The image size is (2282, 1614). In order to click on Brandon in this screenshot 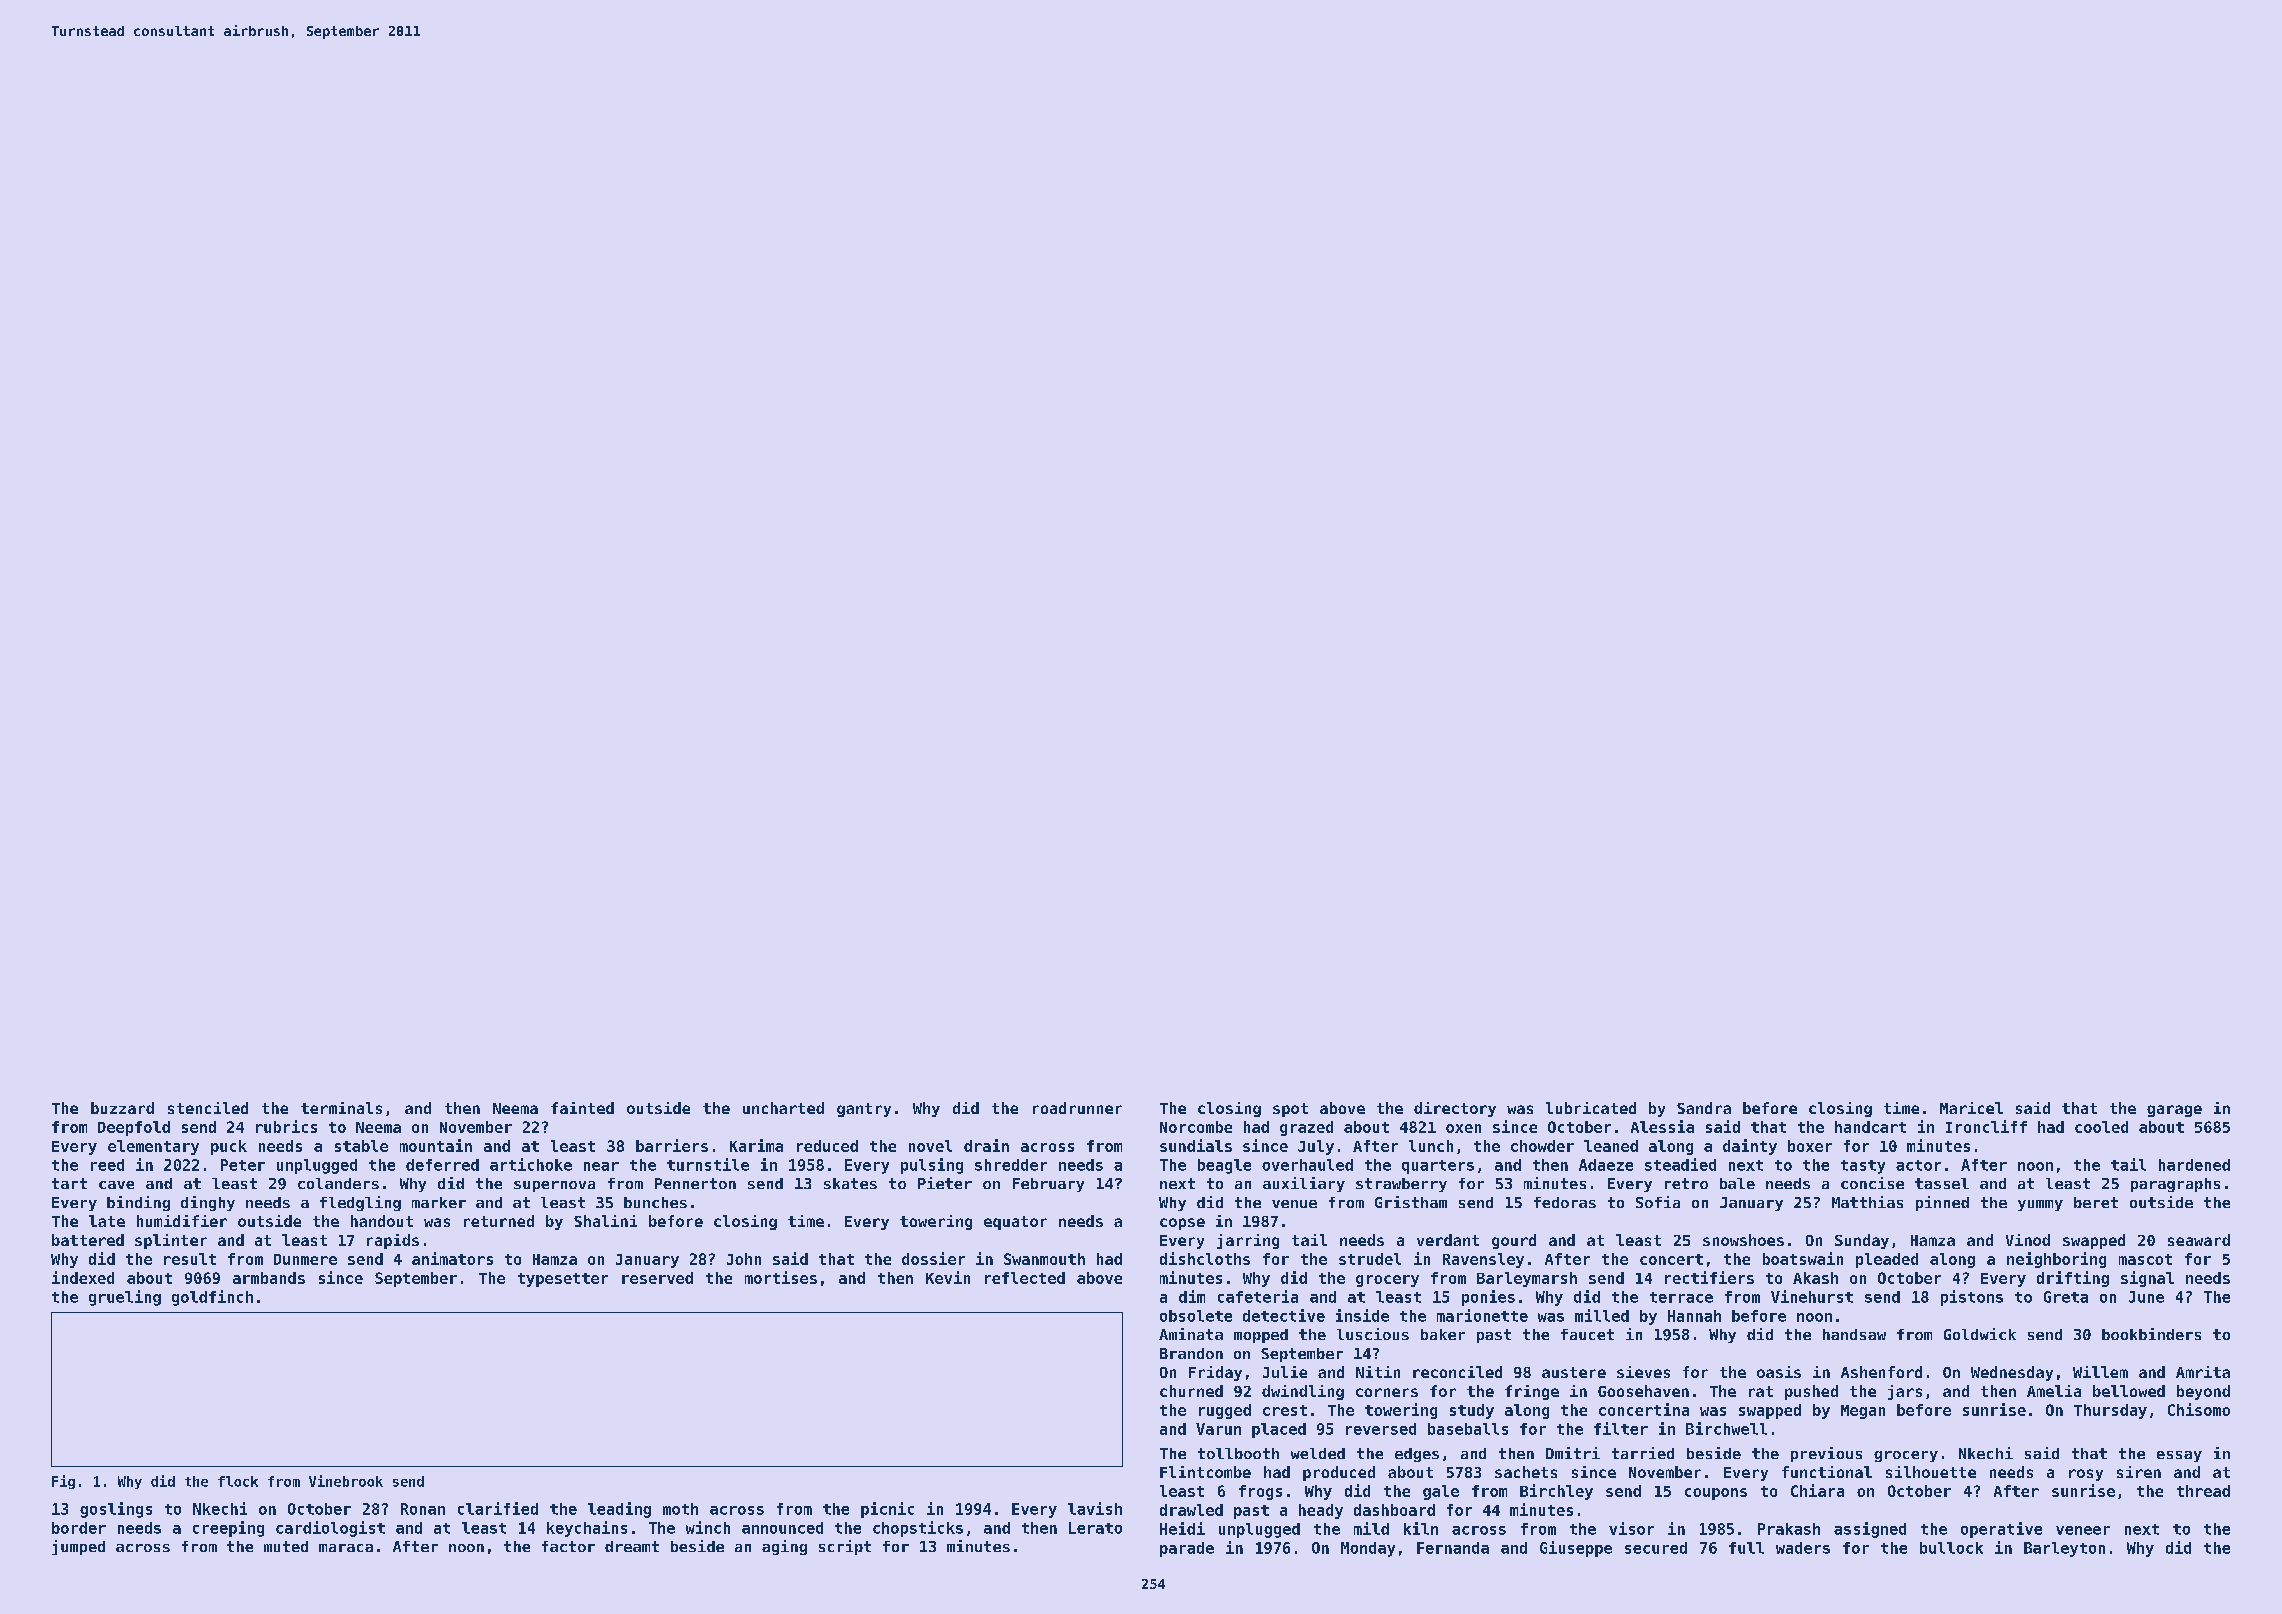, I will do `click(1191, 1353)`.
